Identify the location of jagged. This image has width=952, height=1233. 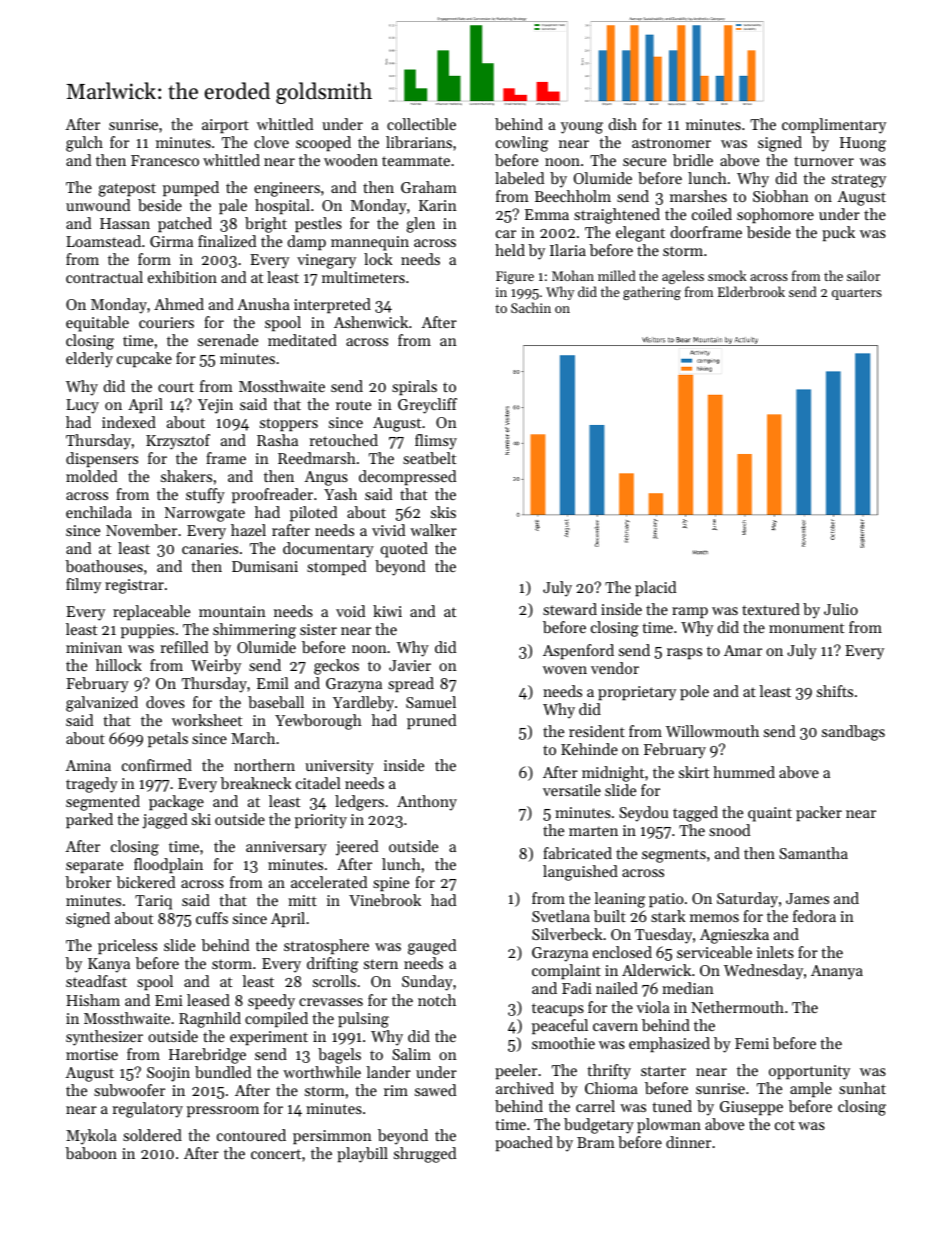
(164, 821).
